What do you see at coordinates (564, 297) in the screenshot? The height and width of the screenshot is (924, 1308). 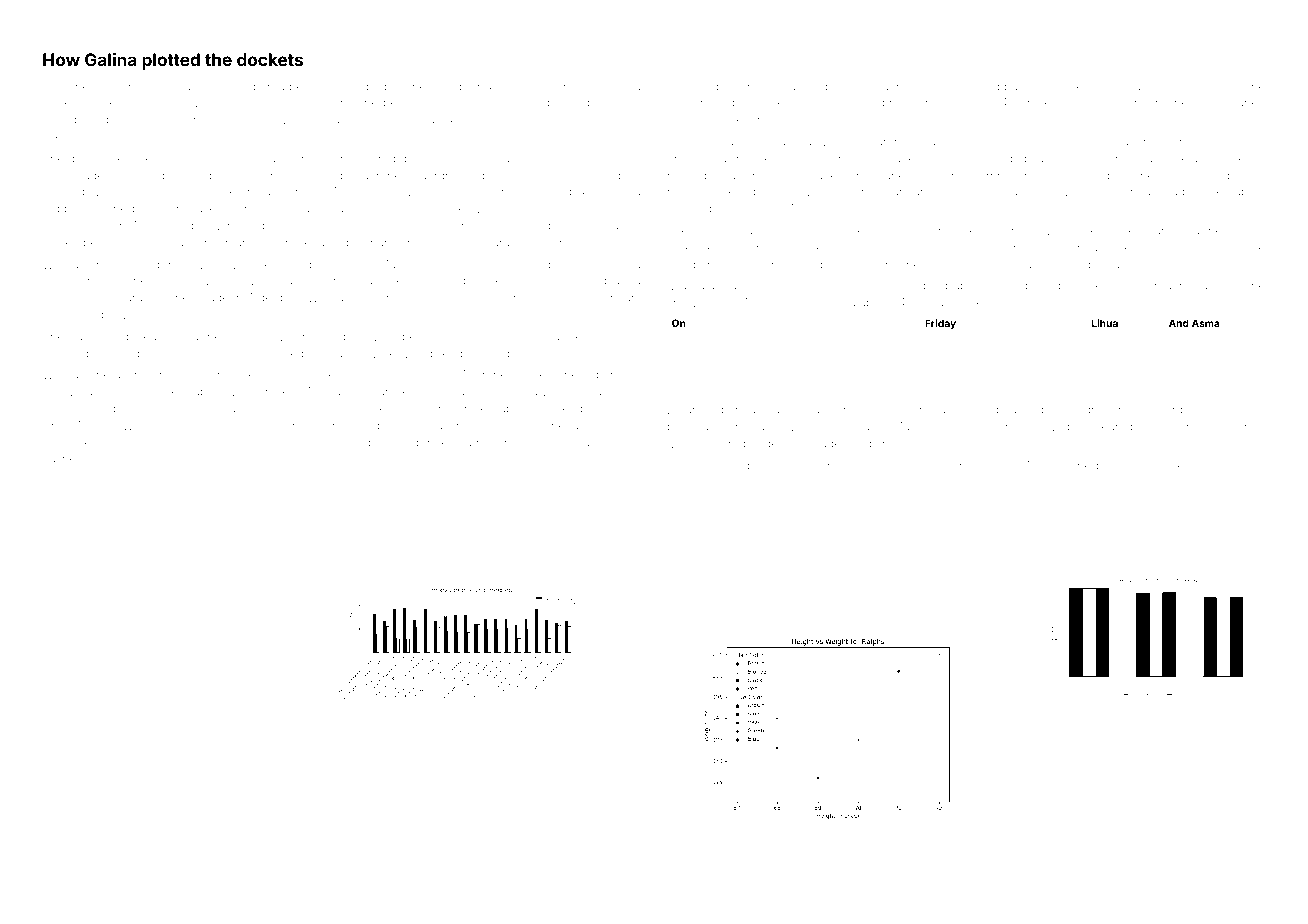 I see `laths` at bounding box center [564, 297].
